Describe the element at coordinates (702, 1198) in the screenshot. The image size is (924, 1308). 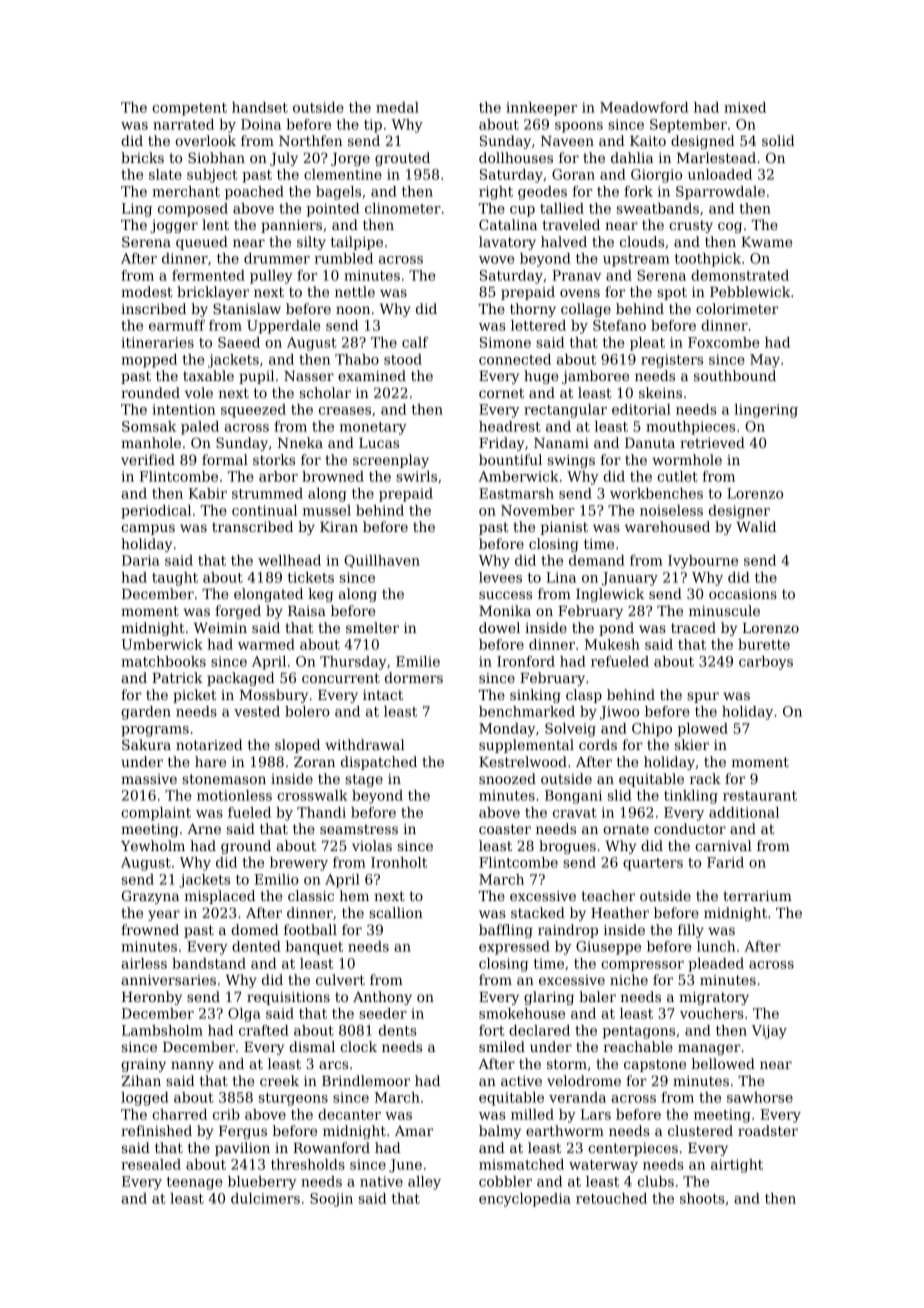
I see `shoots` at that location.
